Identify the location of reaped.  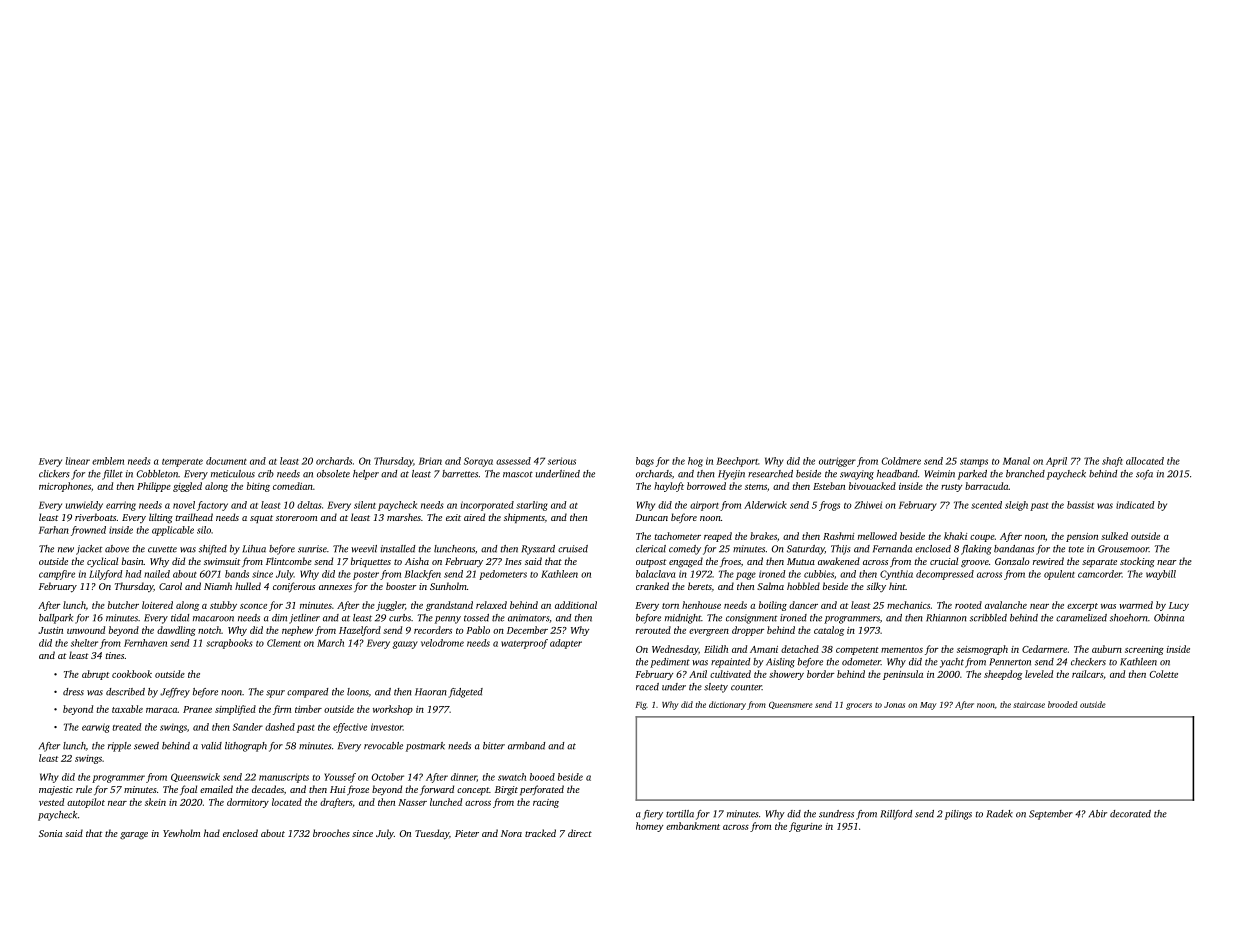
(718, 537).
